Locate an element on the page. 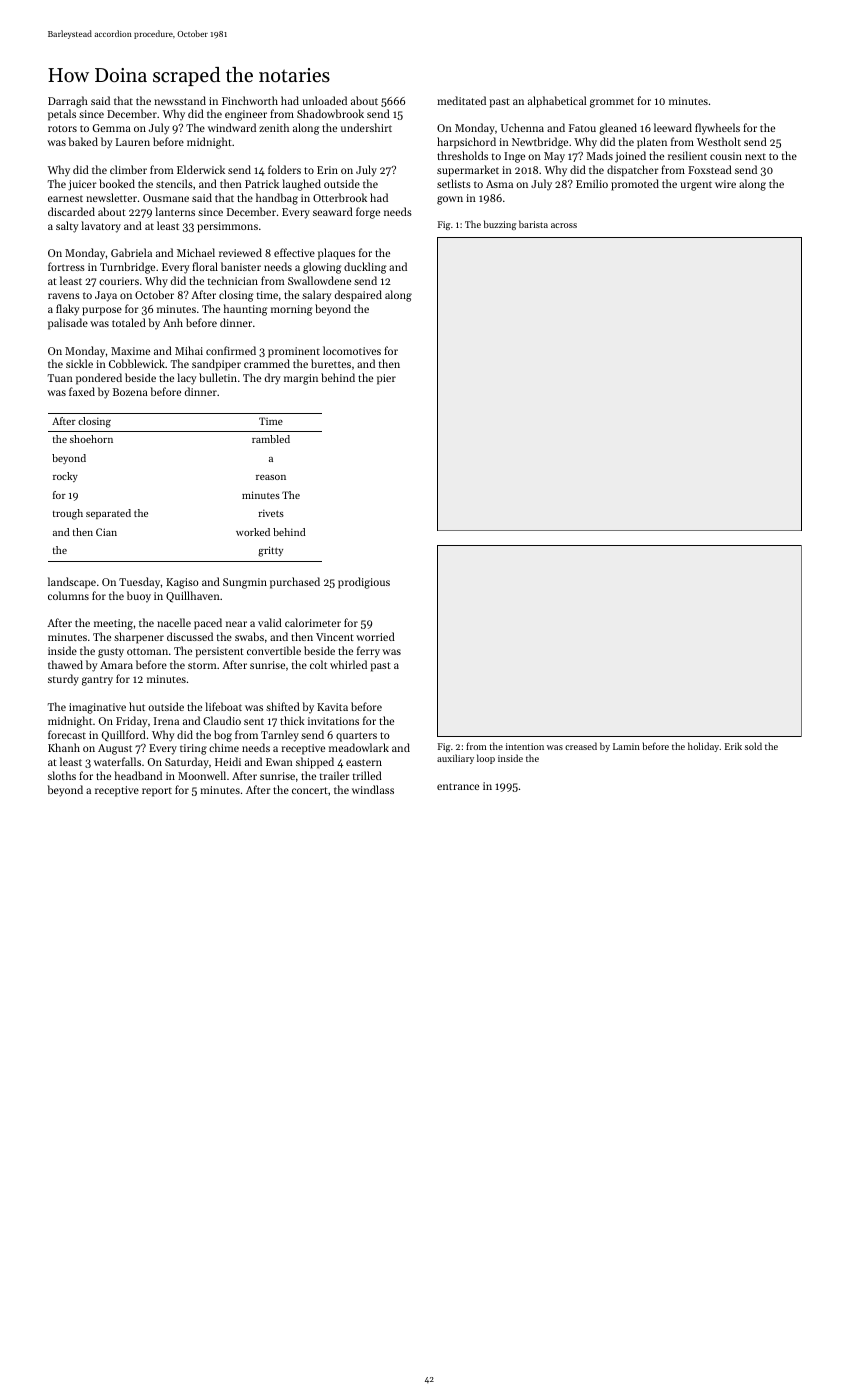  entrance is located at coordinates (458, 786).
